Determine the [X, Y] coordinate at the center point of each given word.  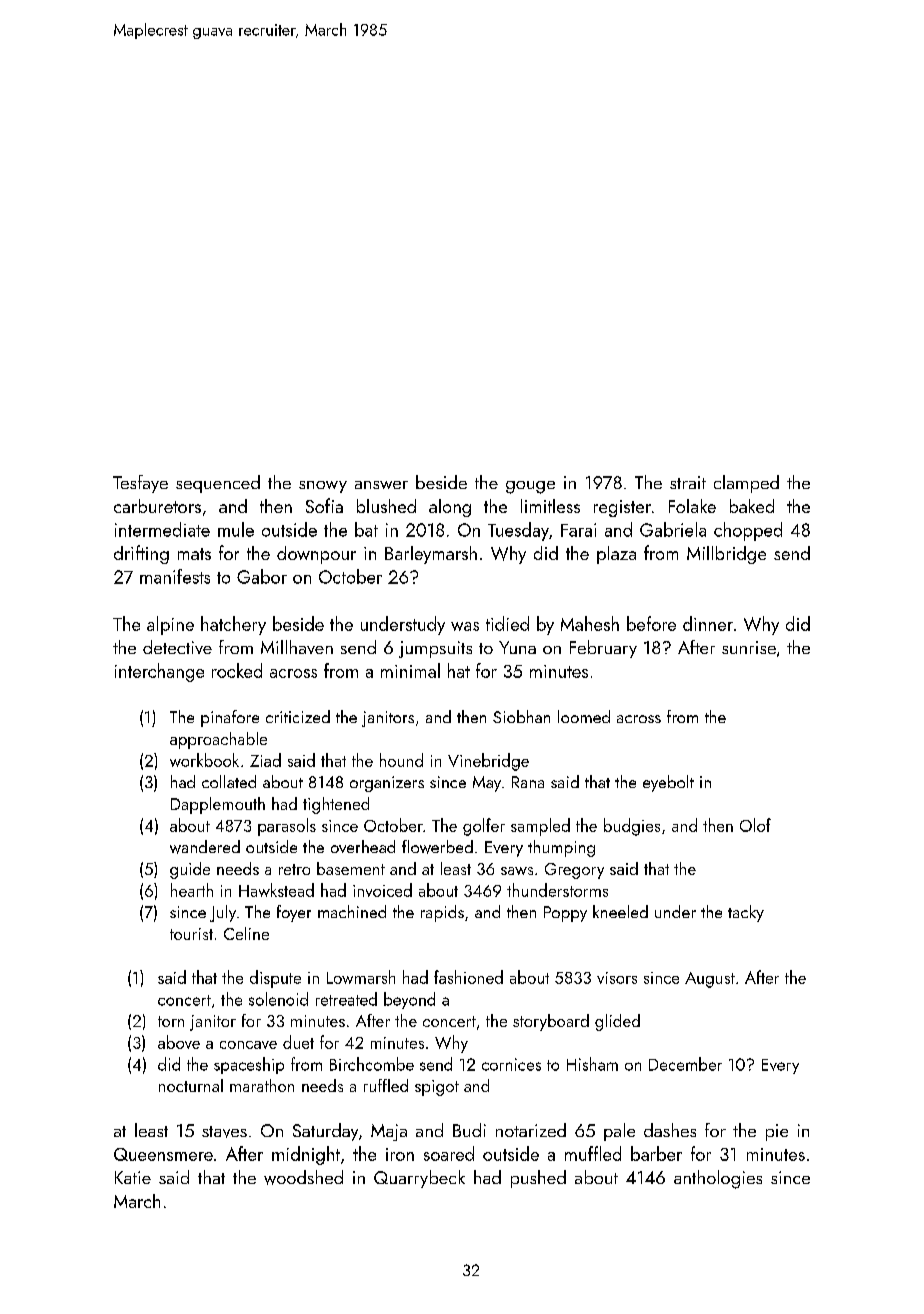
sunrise [749, 647]
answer [381, 485]
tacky [746, 913]
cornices [511, 1064]
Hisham [592, 1064]
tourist [191, 934]
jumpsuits [435, 649]
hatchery [233, 625]
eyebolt [668, 783]
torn [171, 1021]
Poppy [565, 914]
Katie [133, 1177]
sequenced [218, 484]
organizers [387, 784]
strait [688, 482]
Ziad [265, 760]
